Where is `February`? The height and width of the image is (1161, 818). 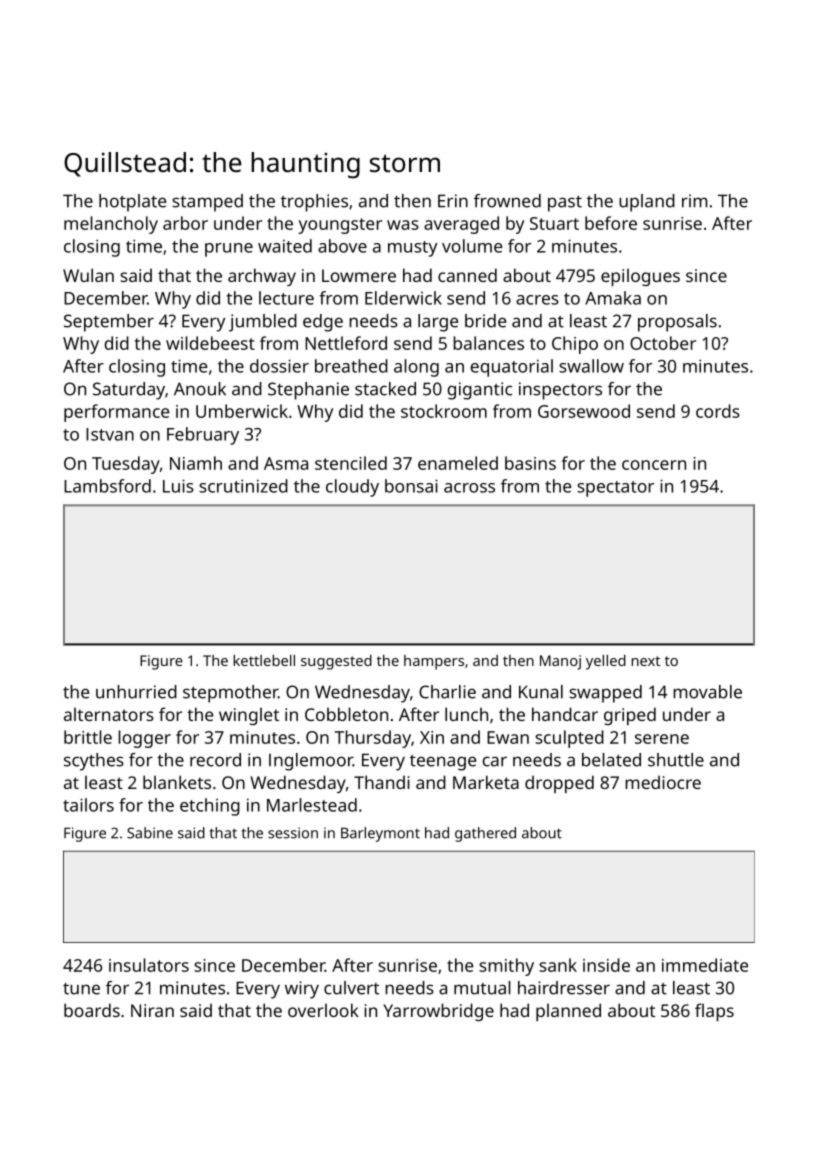
February is located at coordinates (203, 436).
